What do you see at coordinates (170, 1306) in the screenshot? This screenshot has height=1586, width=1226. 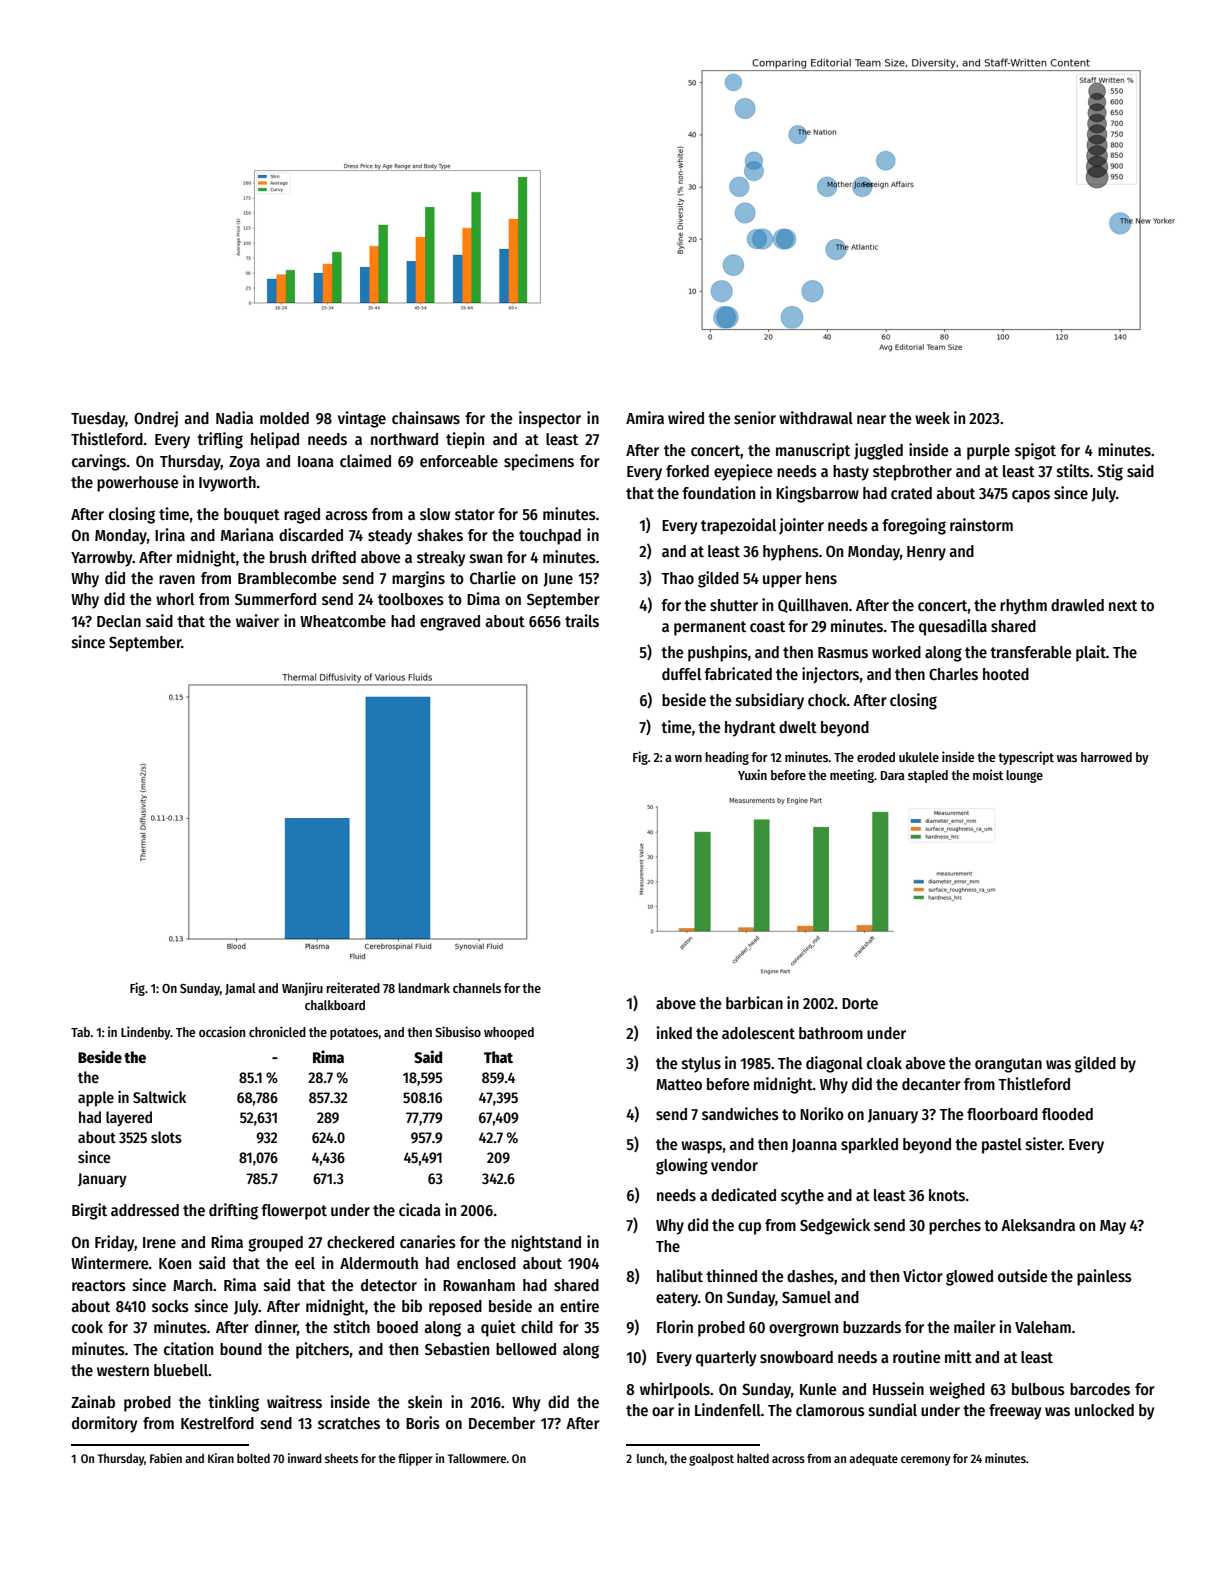 I see `socks` at bounding box center [170, 1306].
